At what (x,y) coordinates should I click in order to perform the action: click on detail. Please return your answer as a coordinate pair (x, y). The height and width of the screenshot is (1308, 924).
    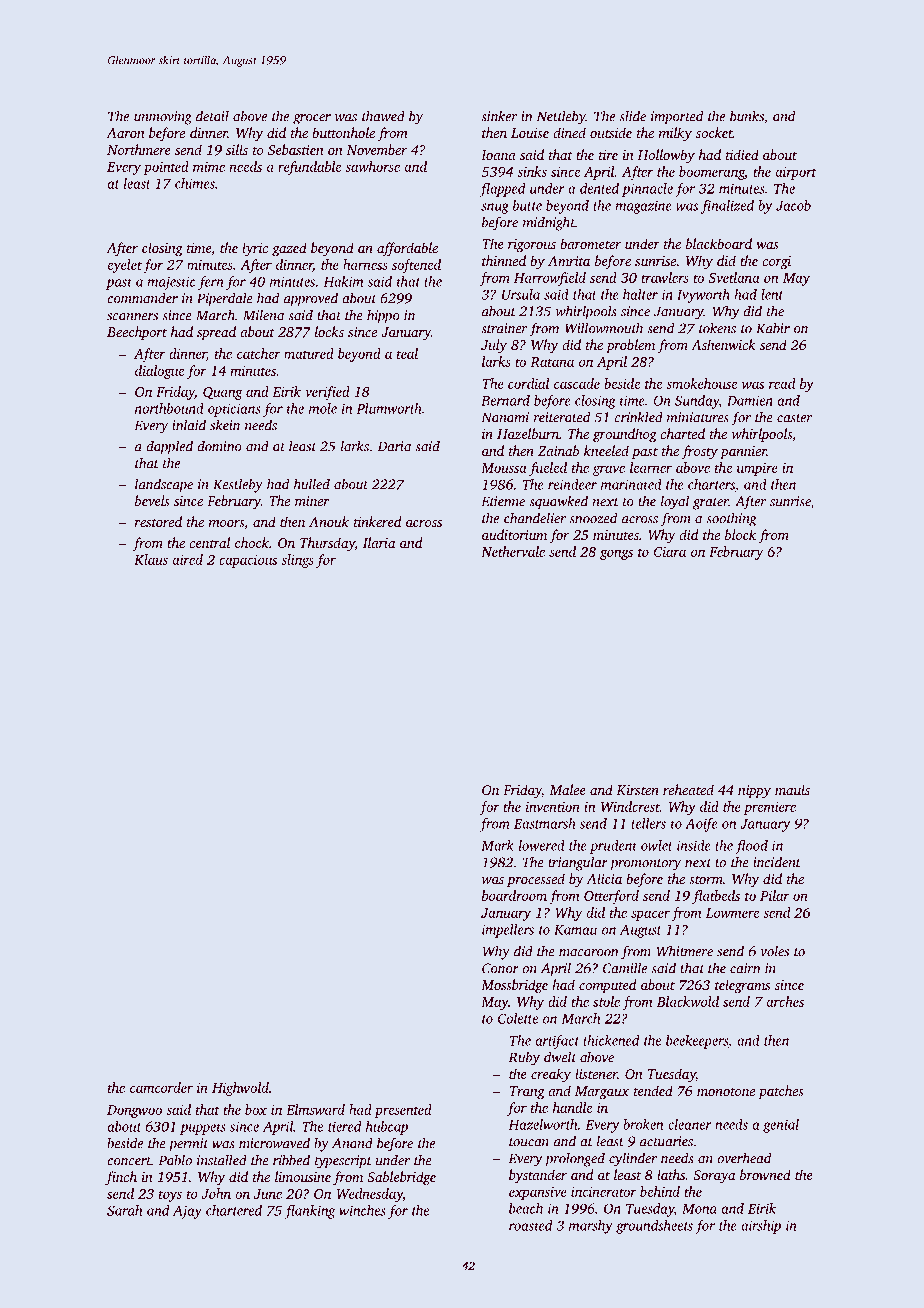
    Looking at the image, I should click on (212, 116).
